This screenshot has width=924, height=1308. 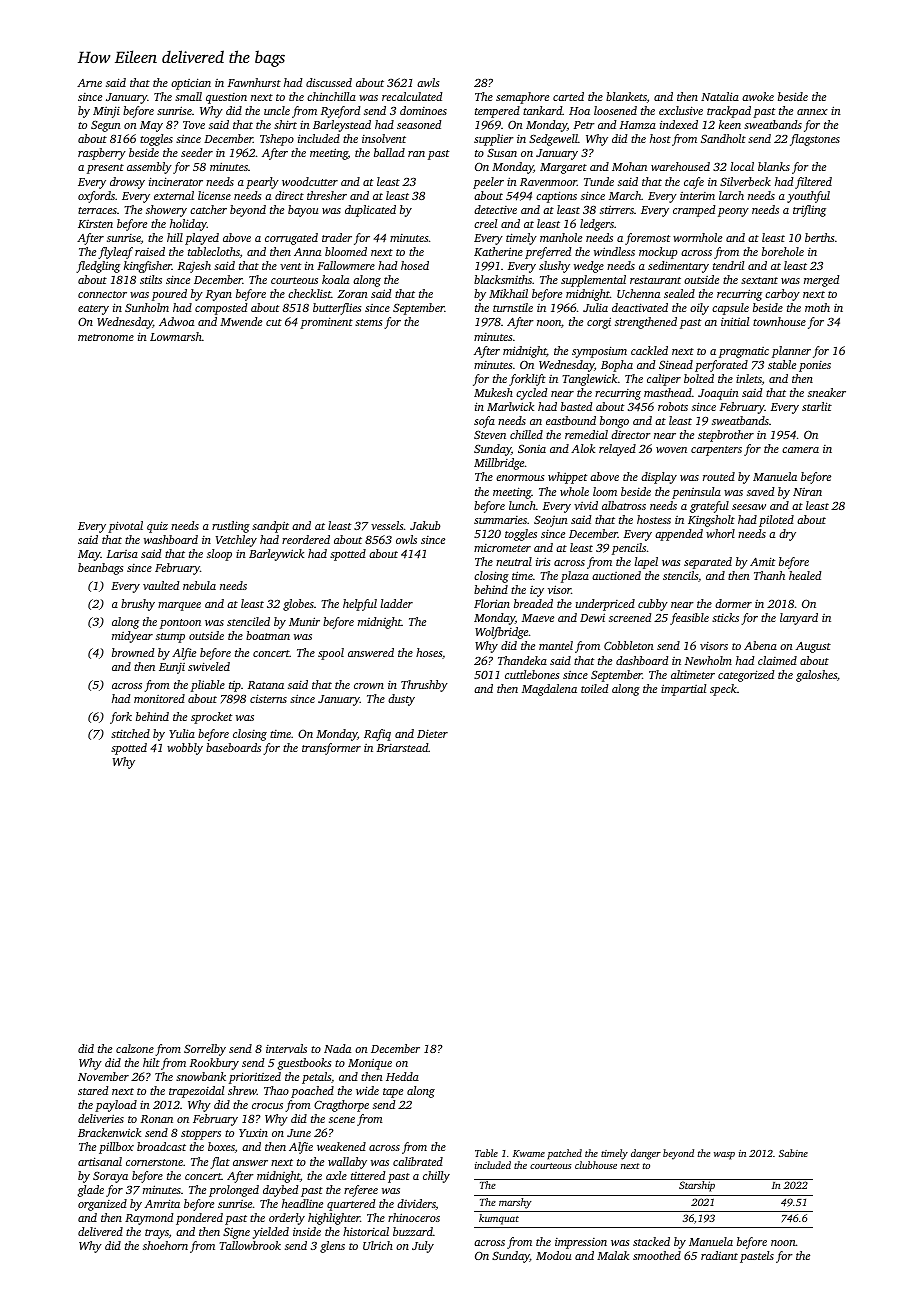 What do you see at coordinates (205, 1050) in the screenshot?
I see `Sorrelby` at bounding box center [205, 1050].
